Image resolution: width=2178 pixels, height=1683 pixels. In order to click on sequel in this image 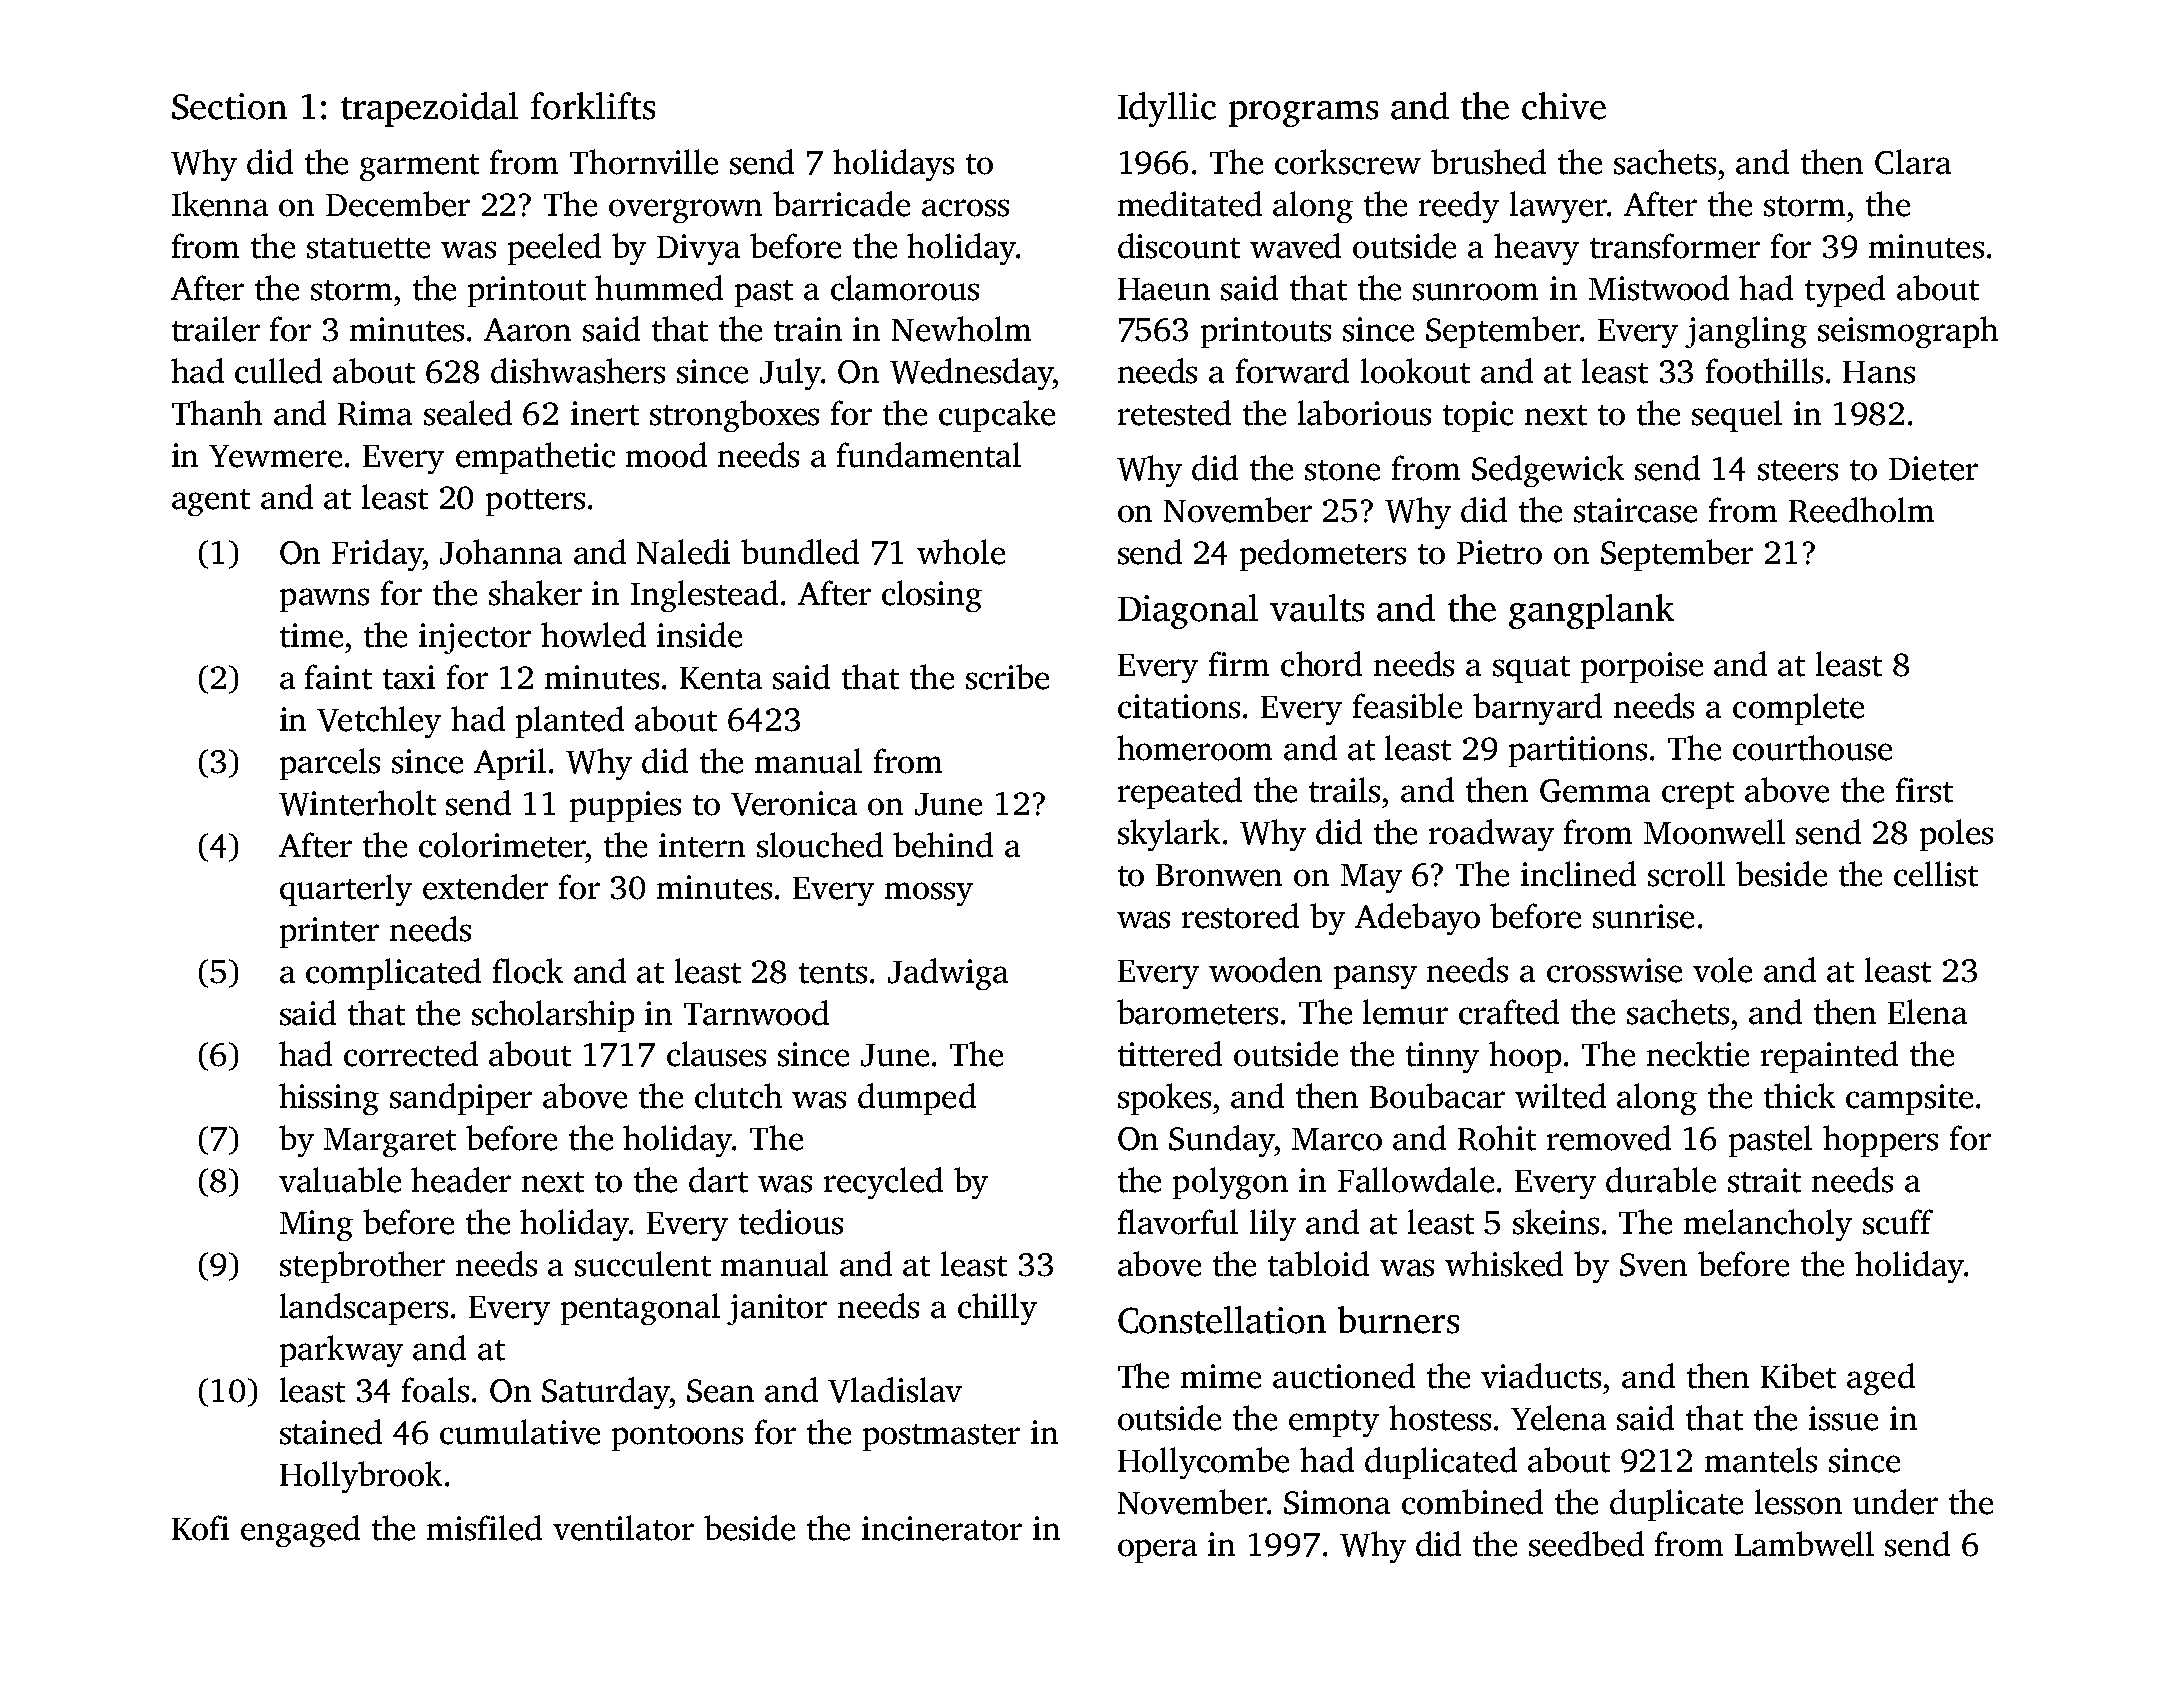, I will do `click(1737, 416)`.
